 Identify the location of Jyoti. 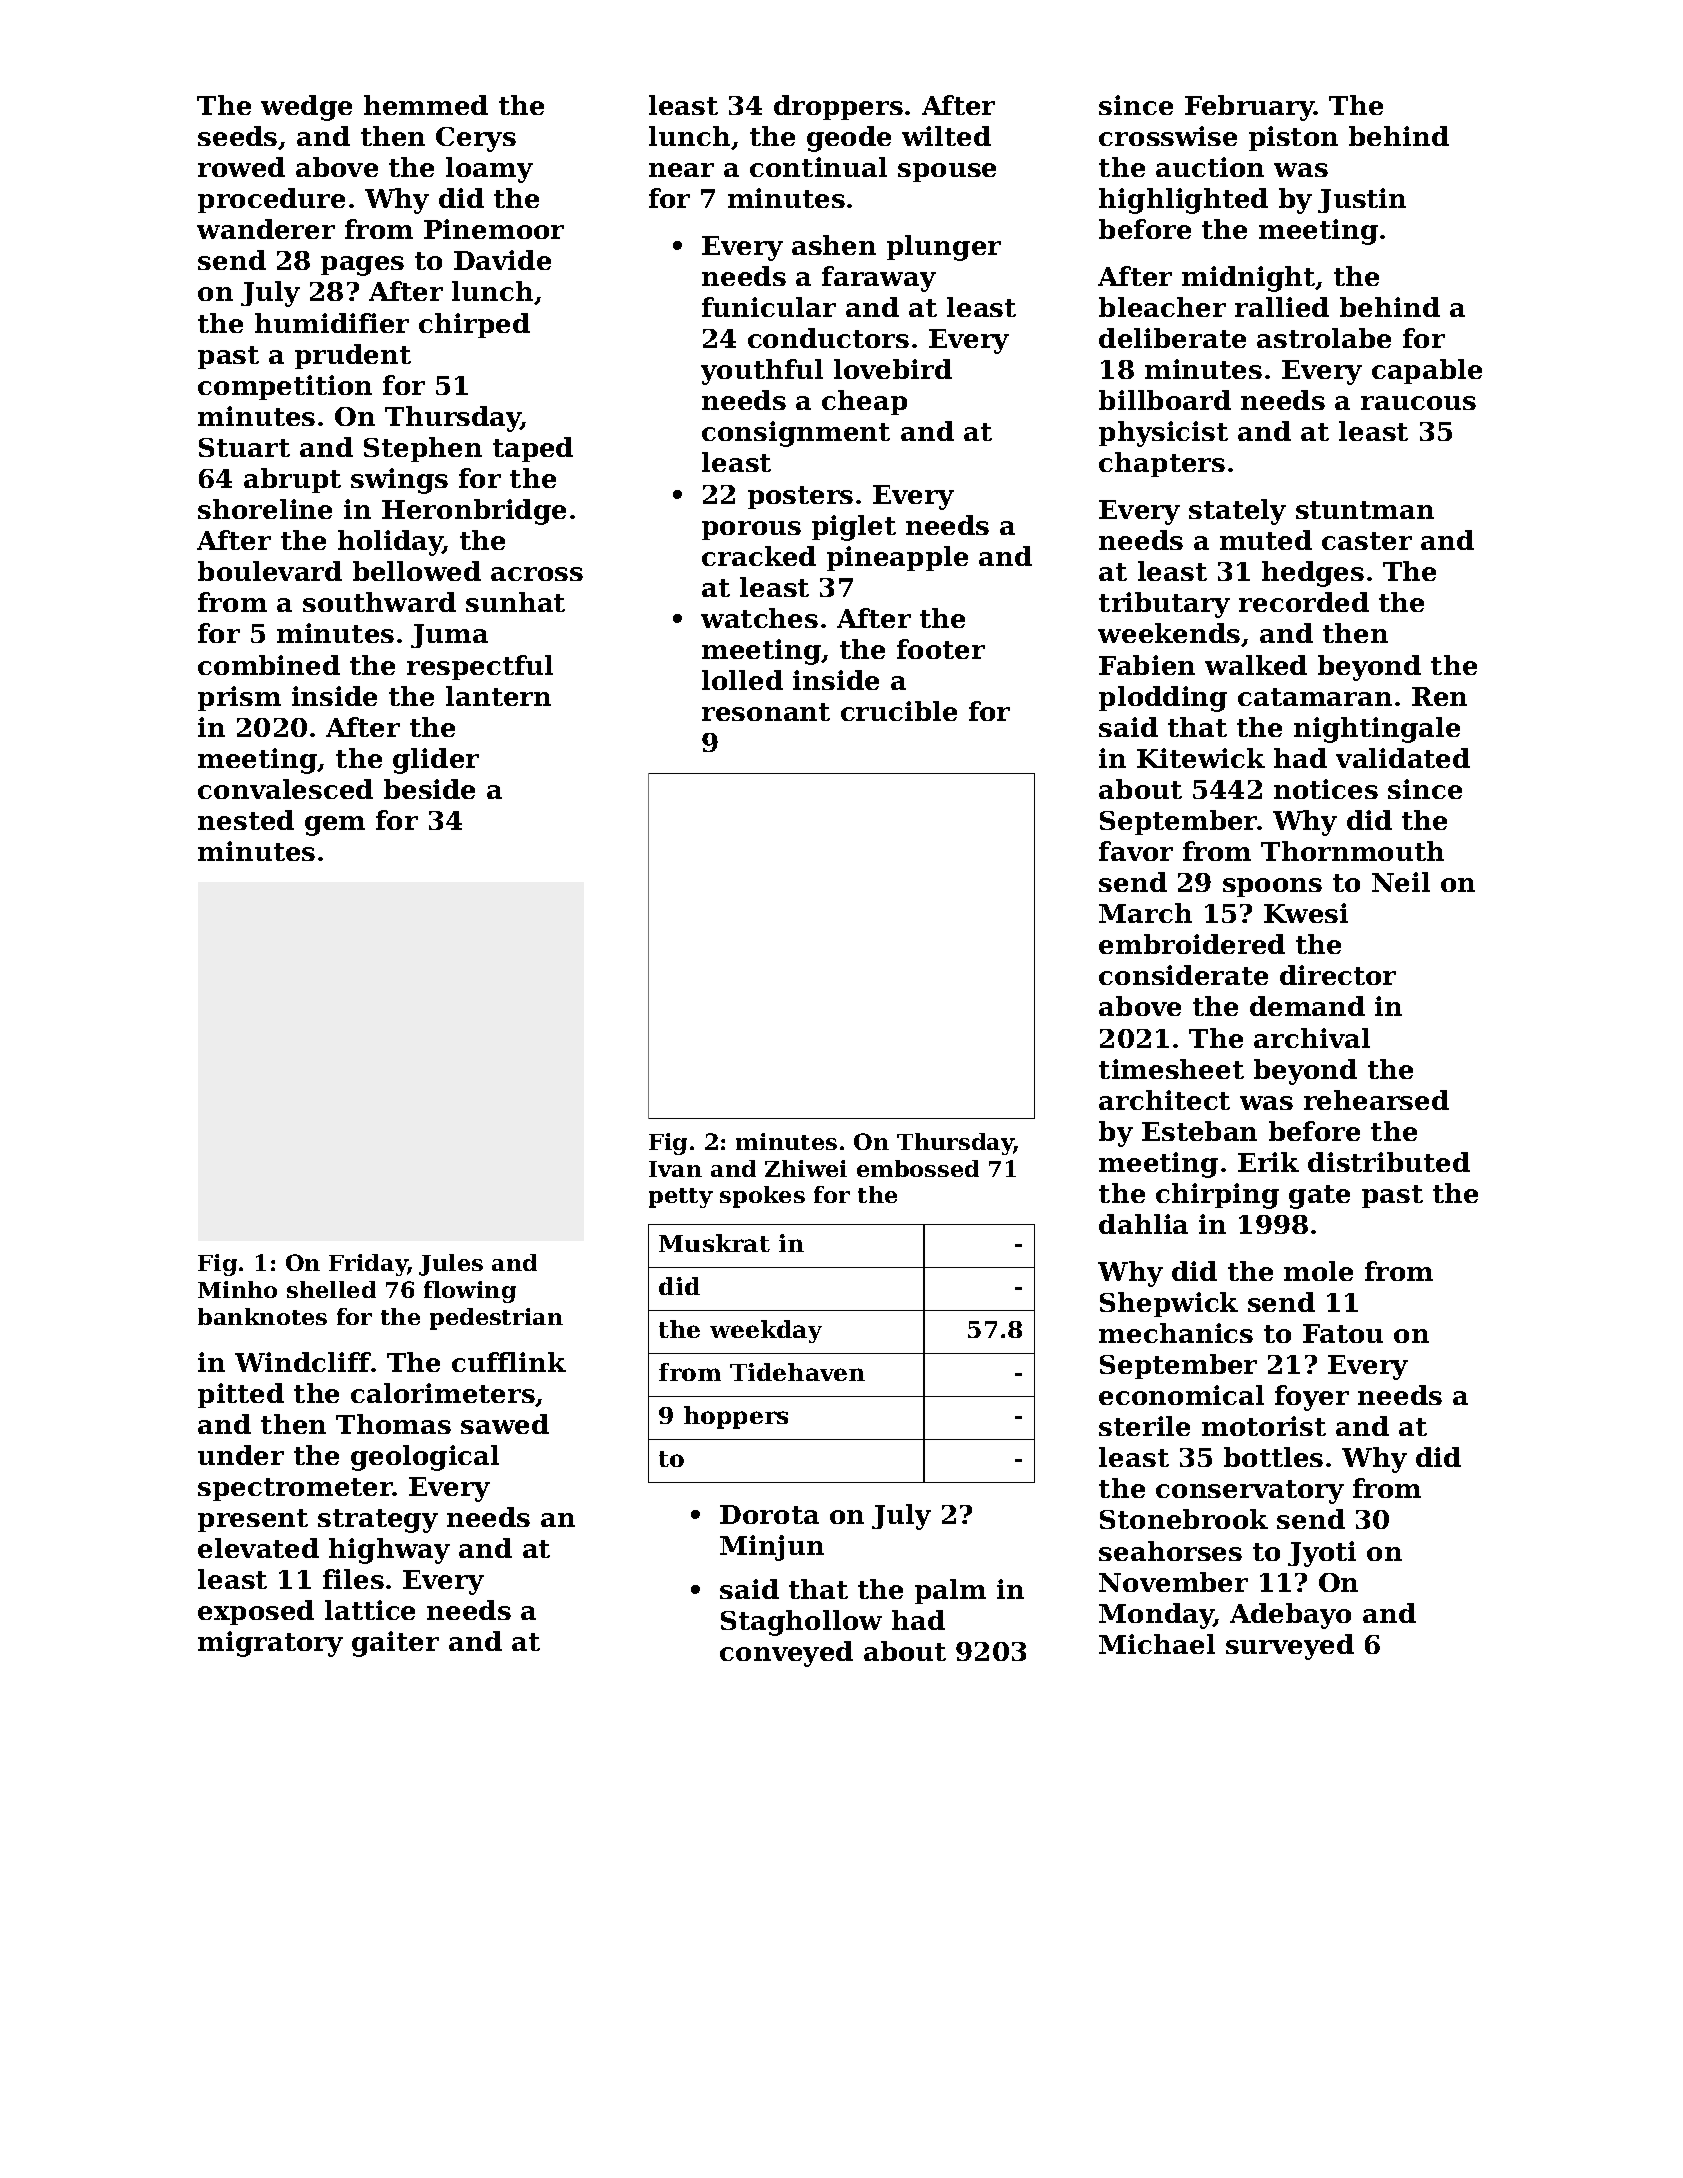
(1322, 1554).
